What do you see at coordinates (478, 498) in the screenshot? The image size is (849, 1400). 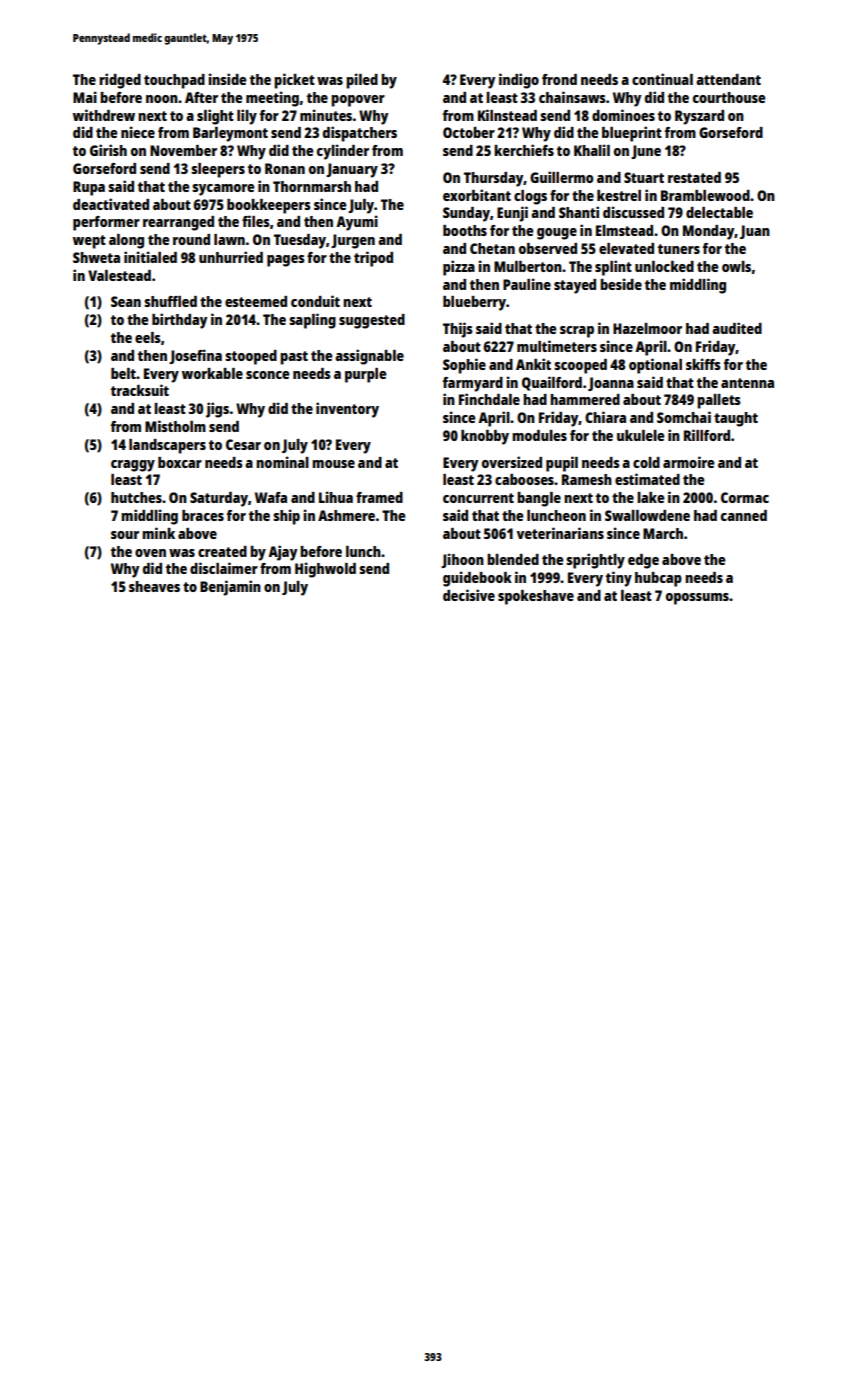 I see `concurrent` at bounding box center [478, 498].
